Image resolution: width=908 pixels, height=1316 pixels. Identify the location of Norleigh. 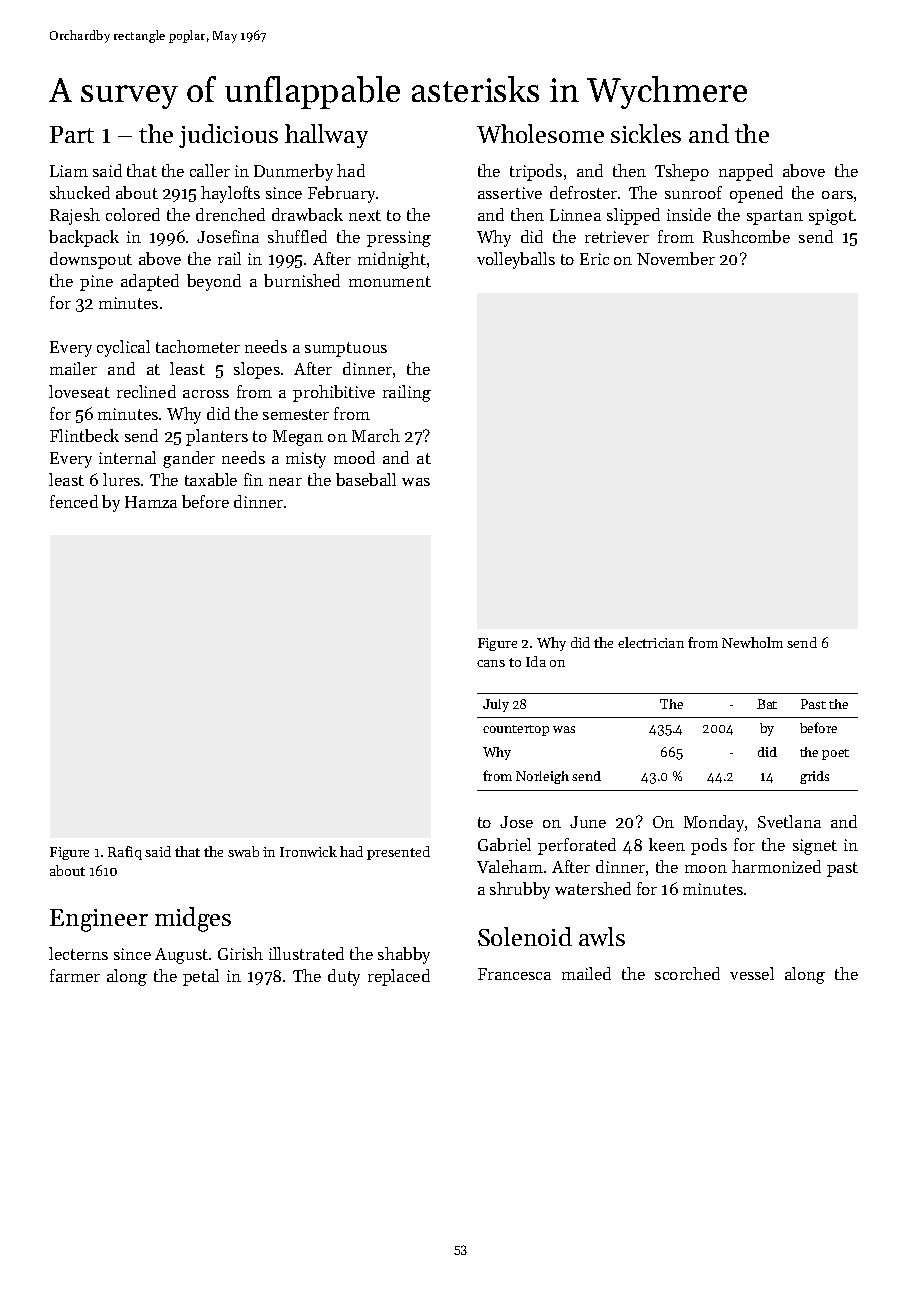
(542, 777).
